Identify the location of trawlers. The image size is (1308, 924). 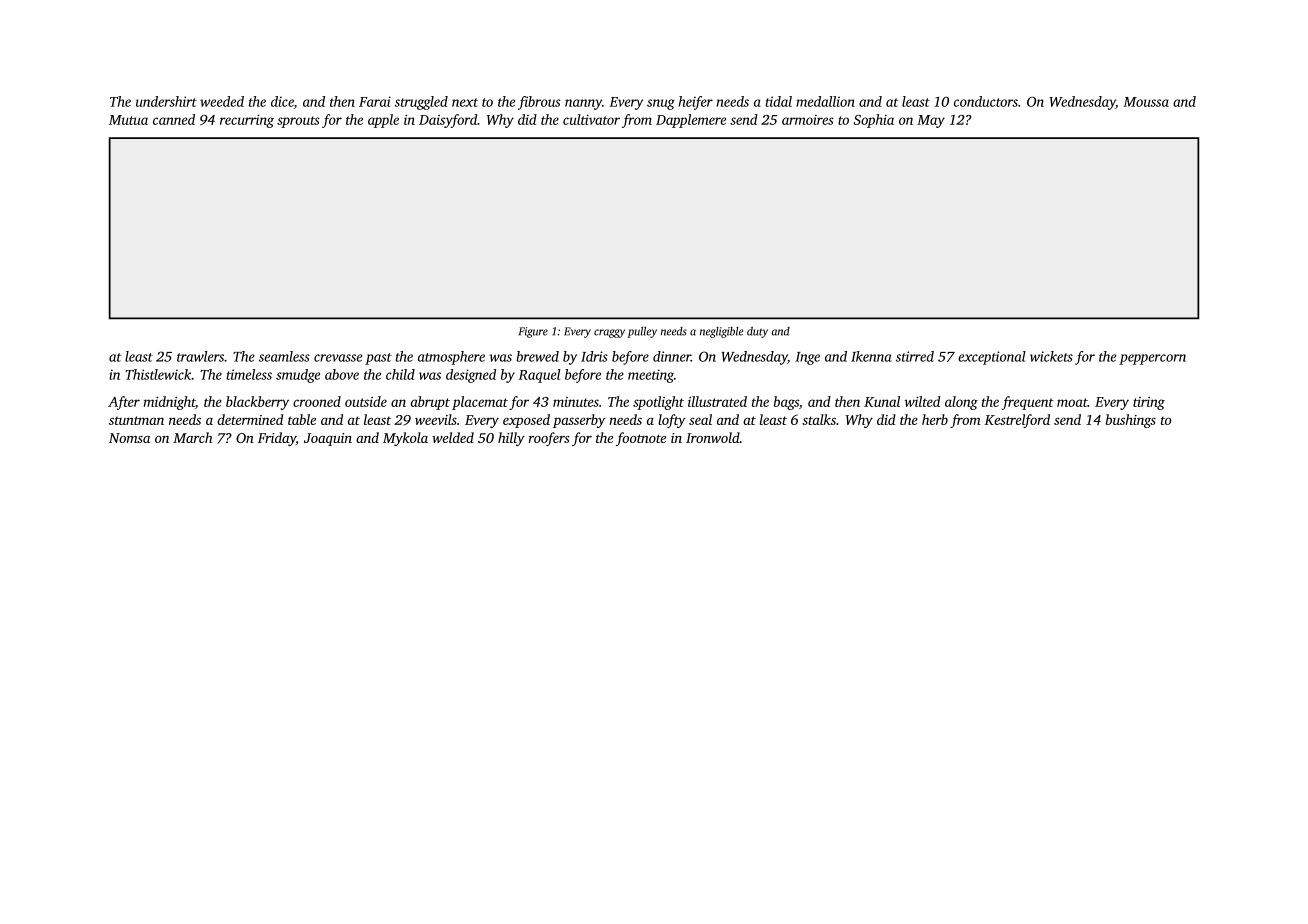
(200, 356).
